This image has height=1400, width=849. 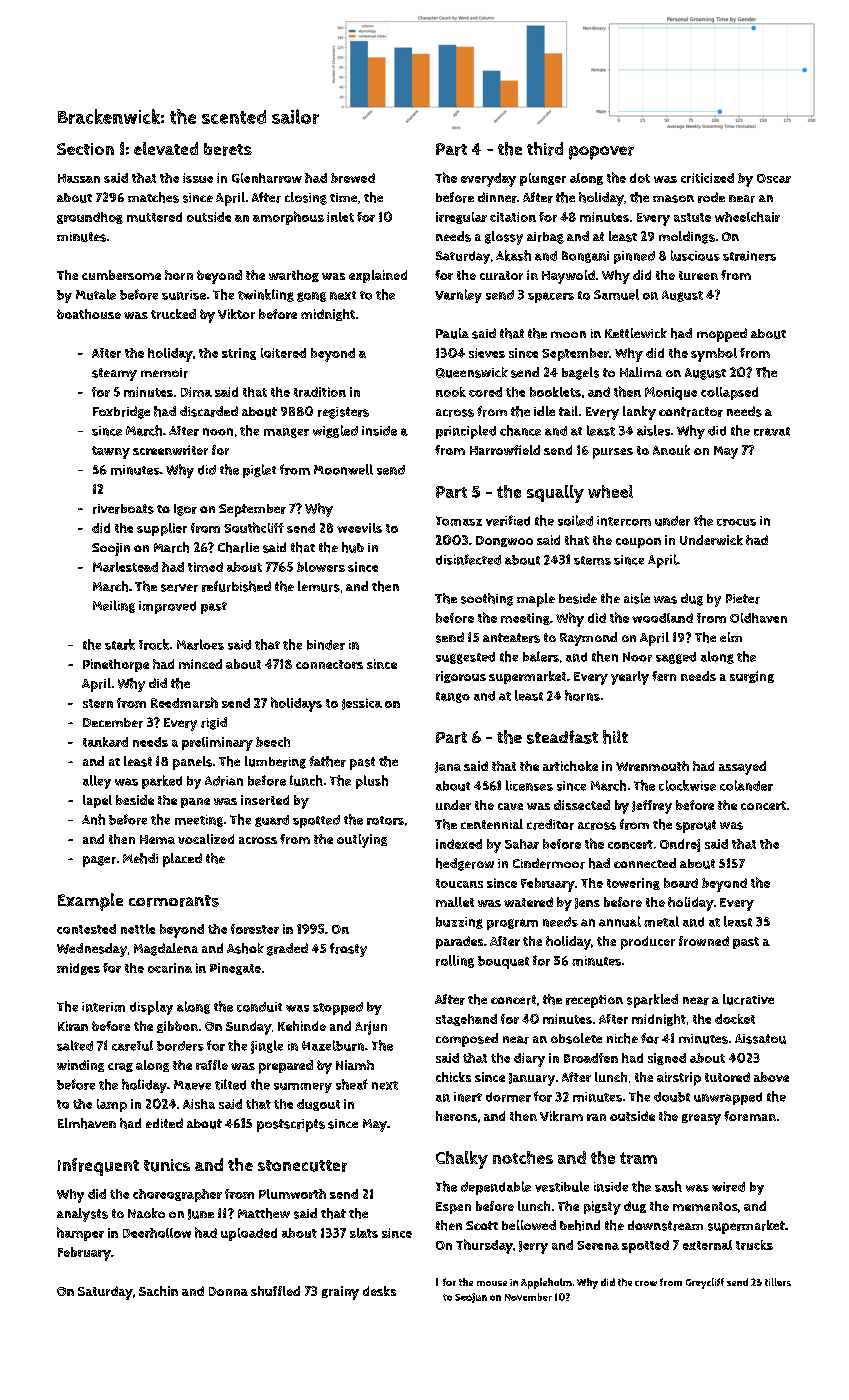 I want to click on Oscar, so click(x=774, y=178).
